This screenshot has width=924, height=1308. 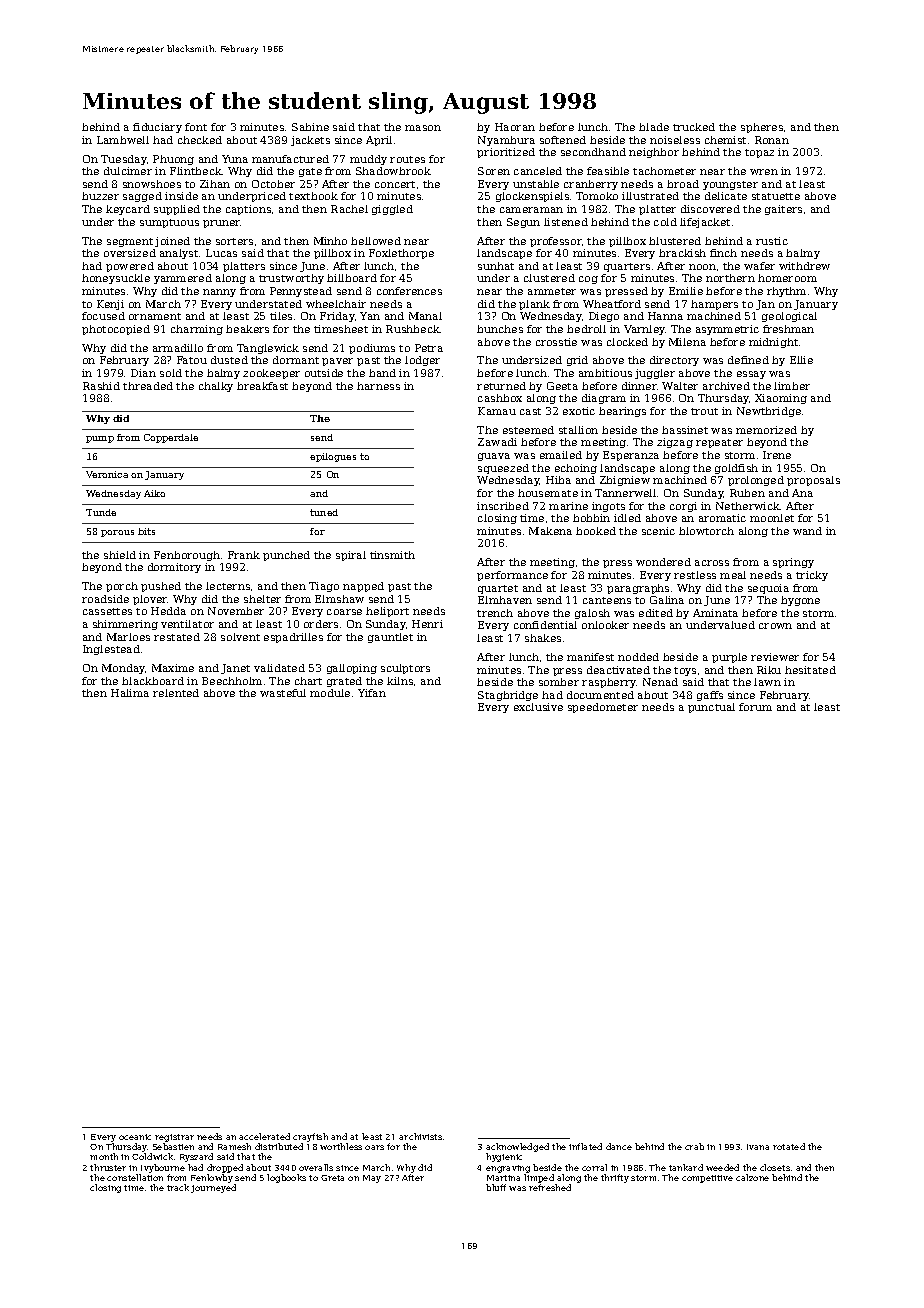 What do you see at coordinates (283, 693) in the screenshot?
I see `wasteful` at bounding box center [283, 693].
